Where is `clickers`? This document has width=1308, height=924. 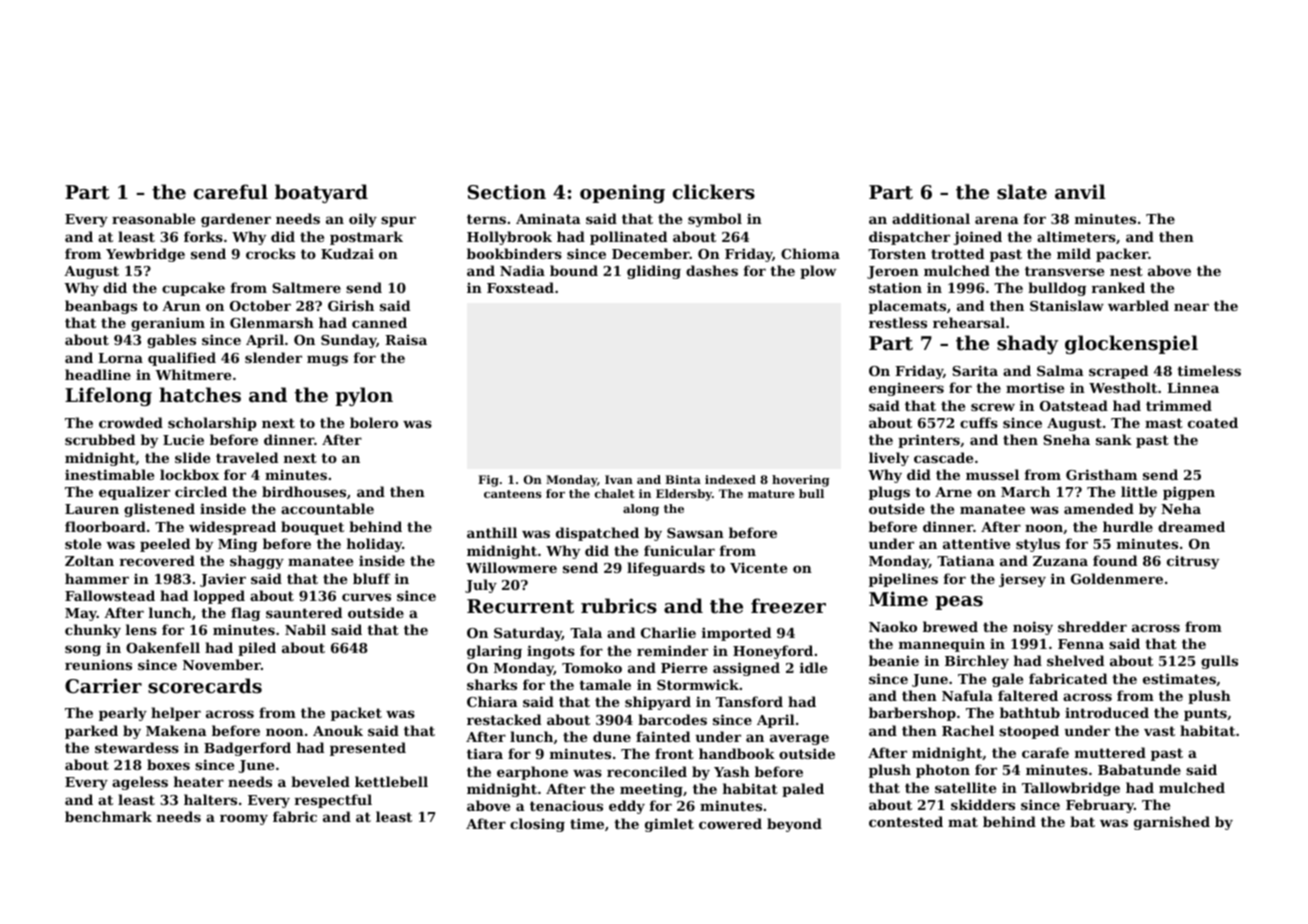
clickers is located at coordinates (714, 192).
